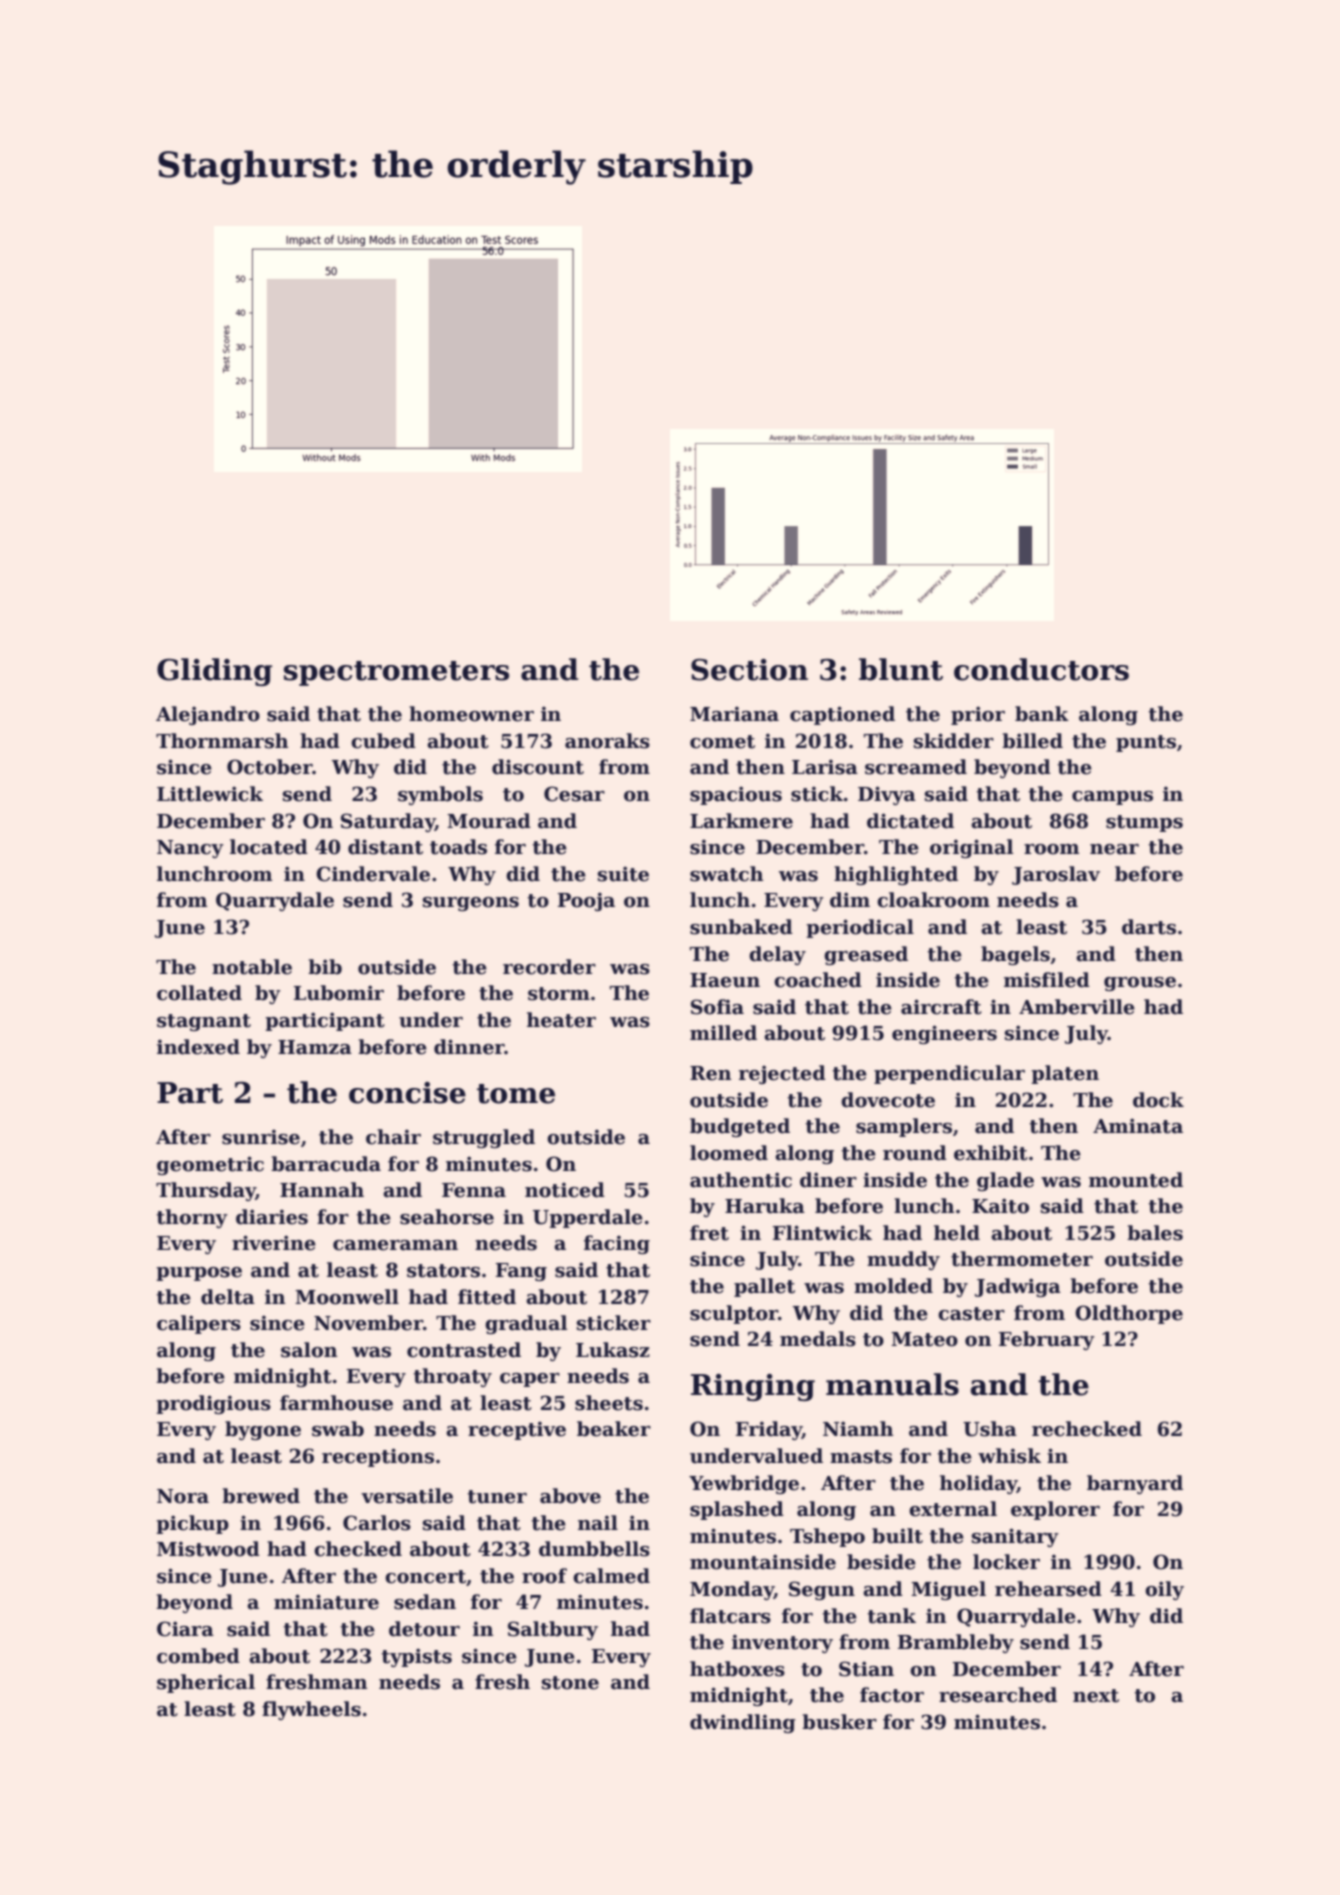 The image size is (1340, 1895). What do you see at coordinates (214, 672) in the document?
I see `Gliding` at bounding box center [214, 672].
